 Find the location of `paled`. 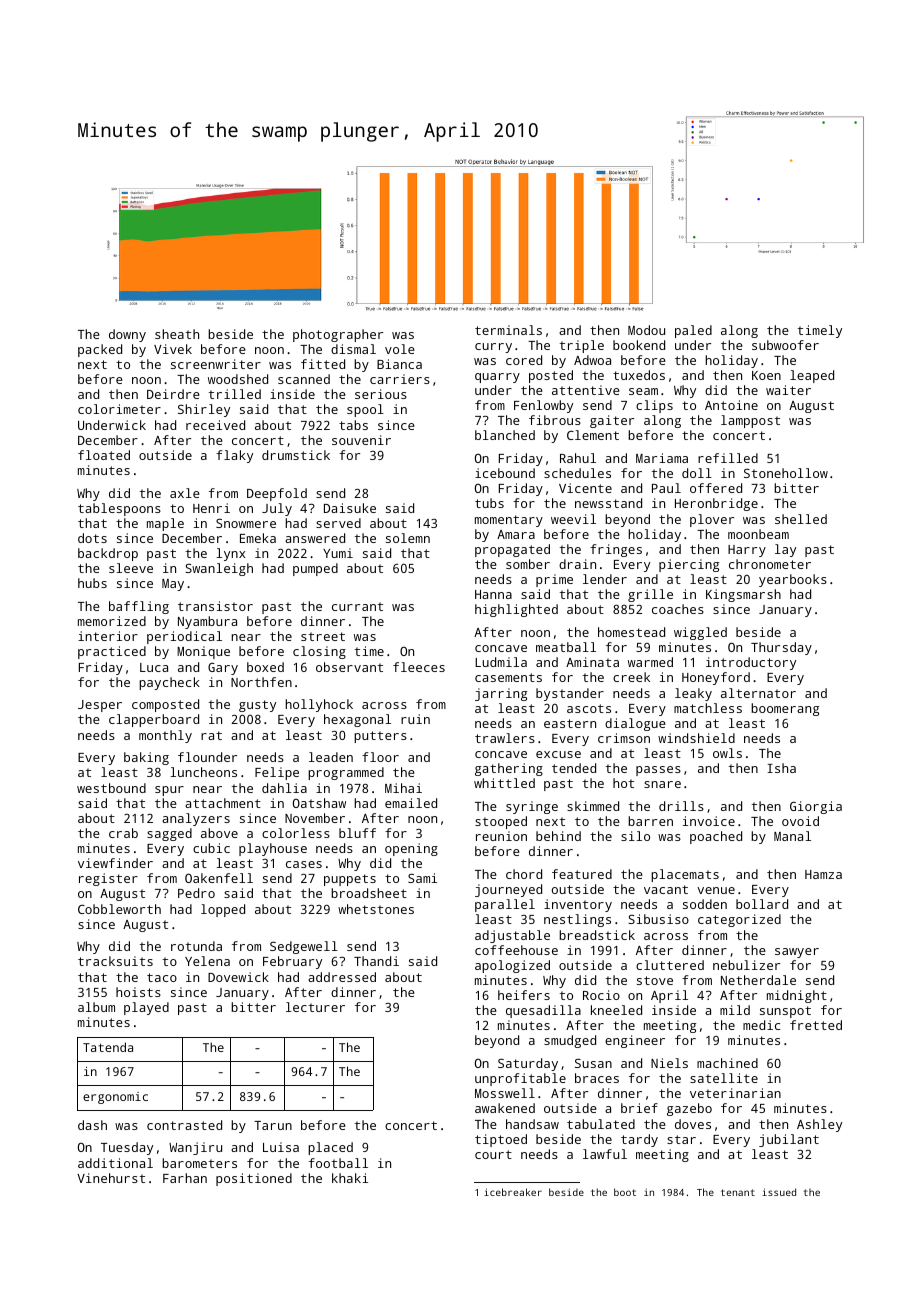

paled is located at coordinates (693, 331).
